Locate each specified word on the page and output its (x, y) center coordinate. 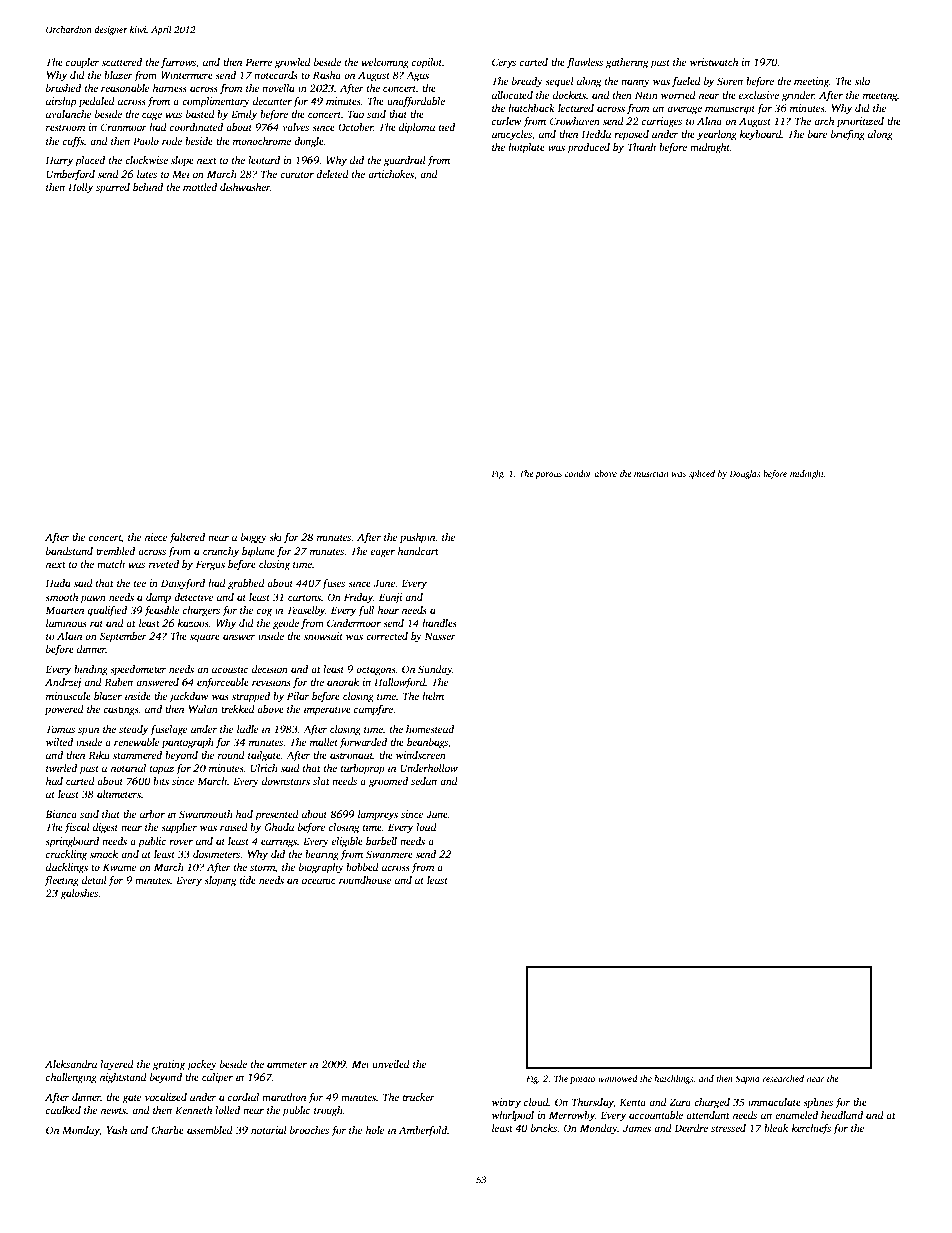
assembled (210, 1130)
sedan (424, 781)
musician (651, 473)
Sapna (747, 1079)
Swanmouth (206, 814)
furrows (178, 63)
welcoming (385, 63)
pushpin (417, 538)
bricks (544, 1128)
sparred (113, 188)
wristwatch (714, 62)
